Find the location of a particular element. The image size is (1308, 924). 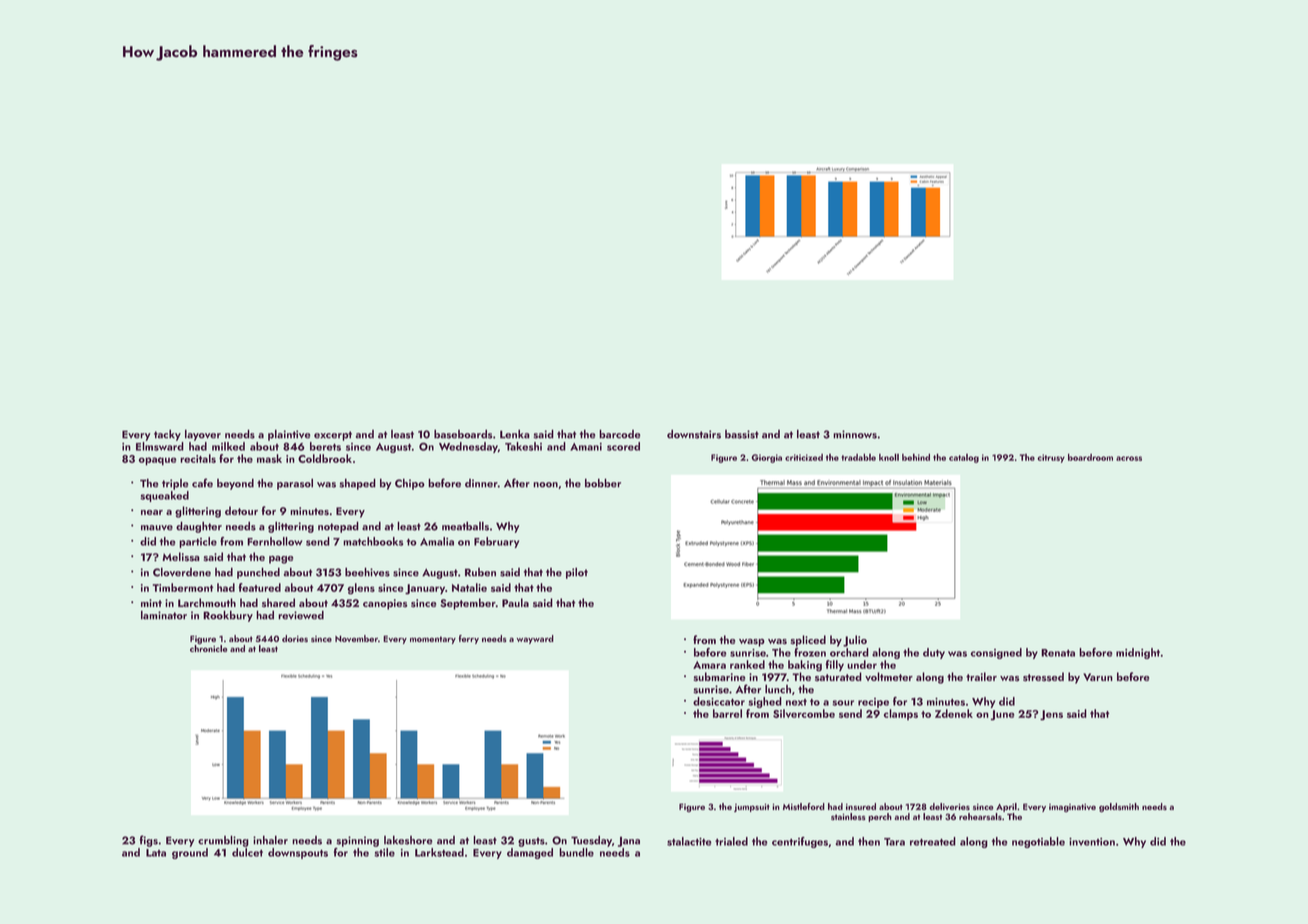

chronicle is located at coordinates (208, 648).
